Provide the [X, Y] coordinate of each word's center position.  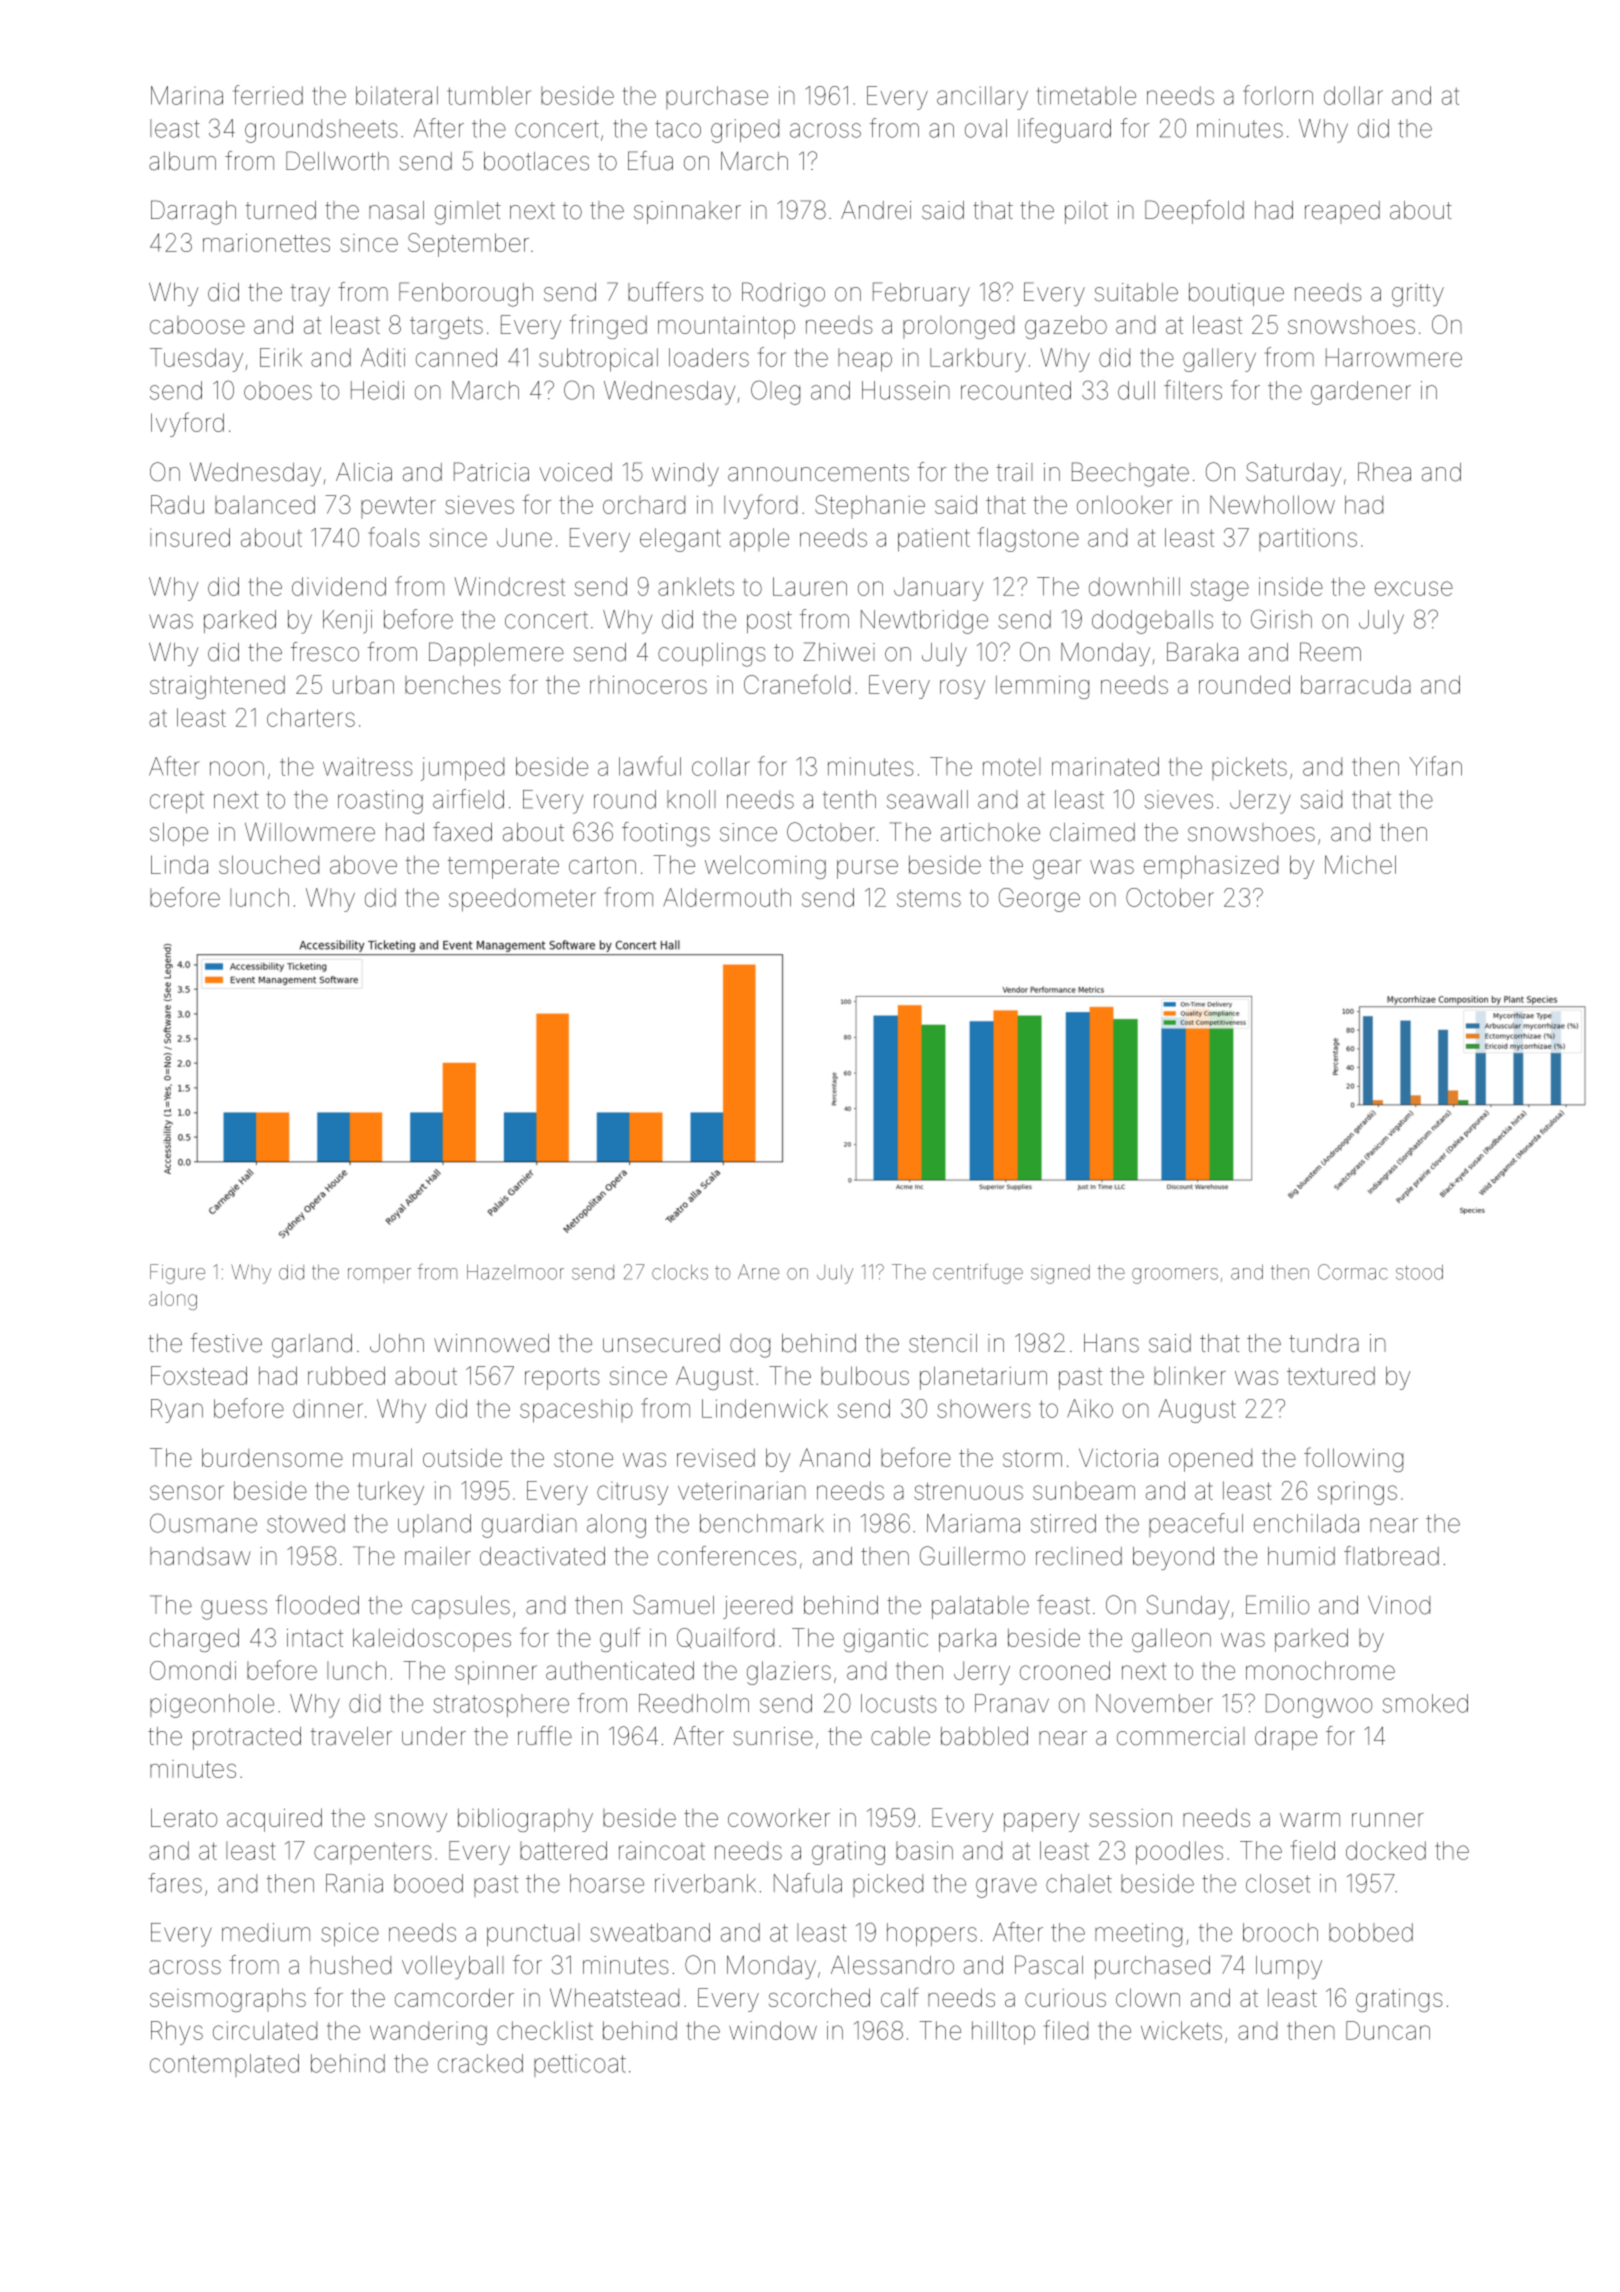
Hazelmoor [515, 1272]
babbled [984, 1736]
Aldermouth [727, 897]
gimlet [468, 213]
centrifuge [978, 1274]
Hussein [906, 390]
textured [1331, 1375]
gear [1057, 869]
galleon [1171, 1640]
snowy [411, 1822]
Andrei [876, 210]
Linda [179, 864]
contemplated [224, 2065]
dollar [1353, 95]
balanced [265, 504]
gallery [1219, 360]
